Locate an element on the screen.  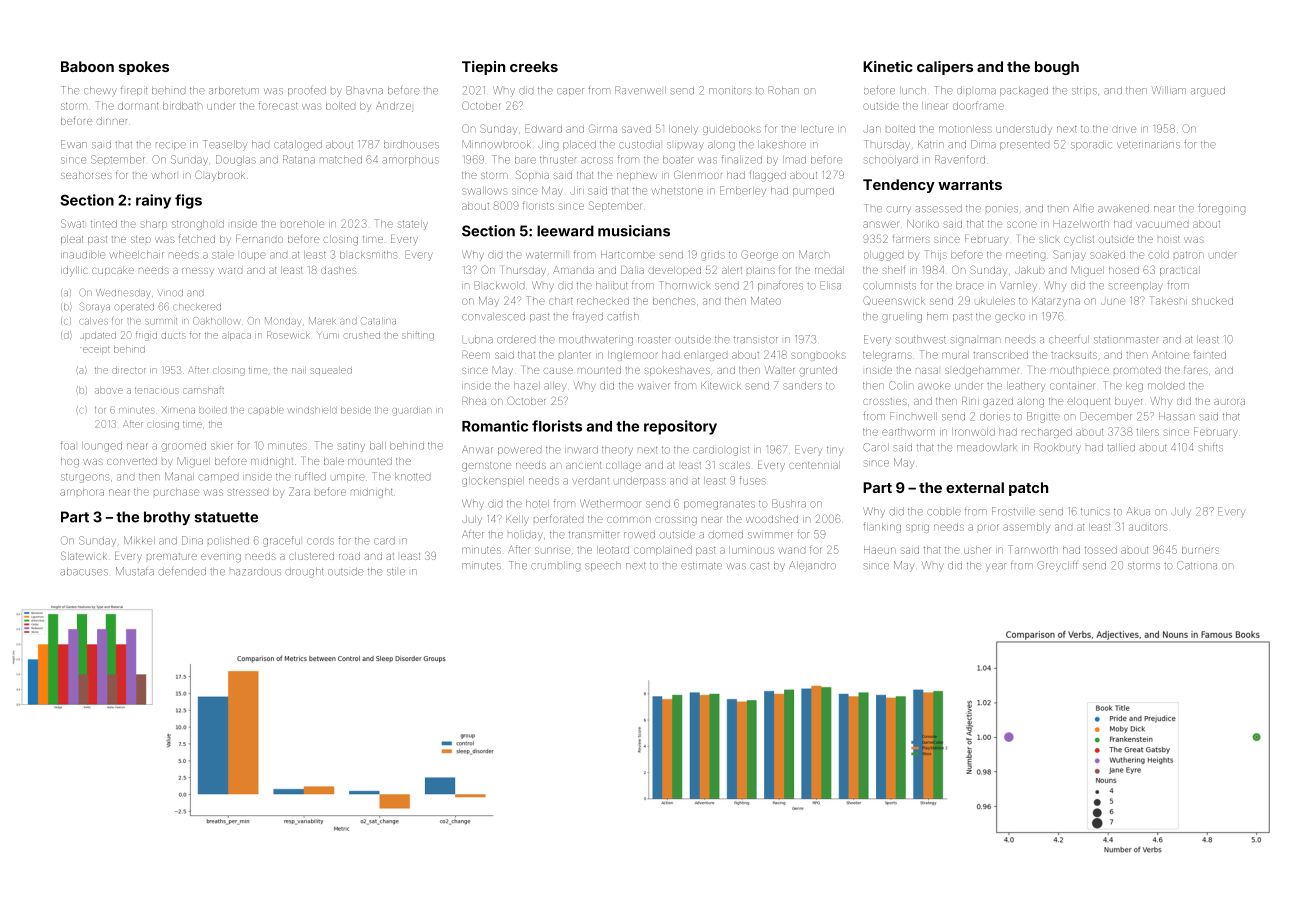
Alejandro is located at coordinates (812, 566).
